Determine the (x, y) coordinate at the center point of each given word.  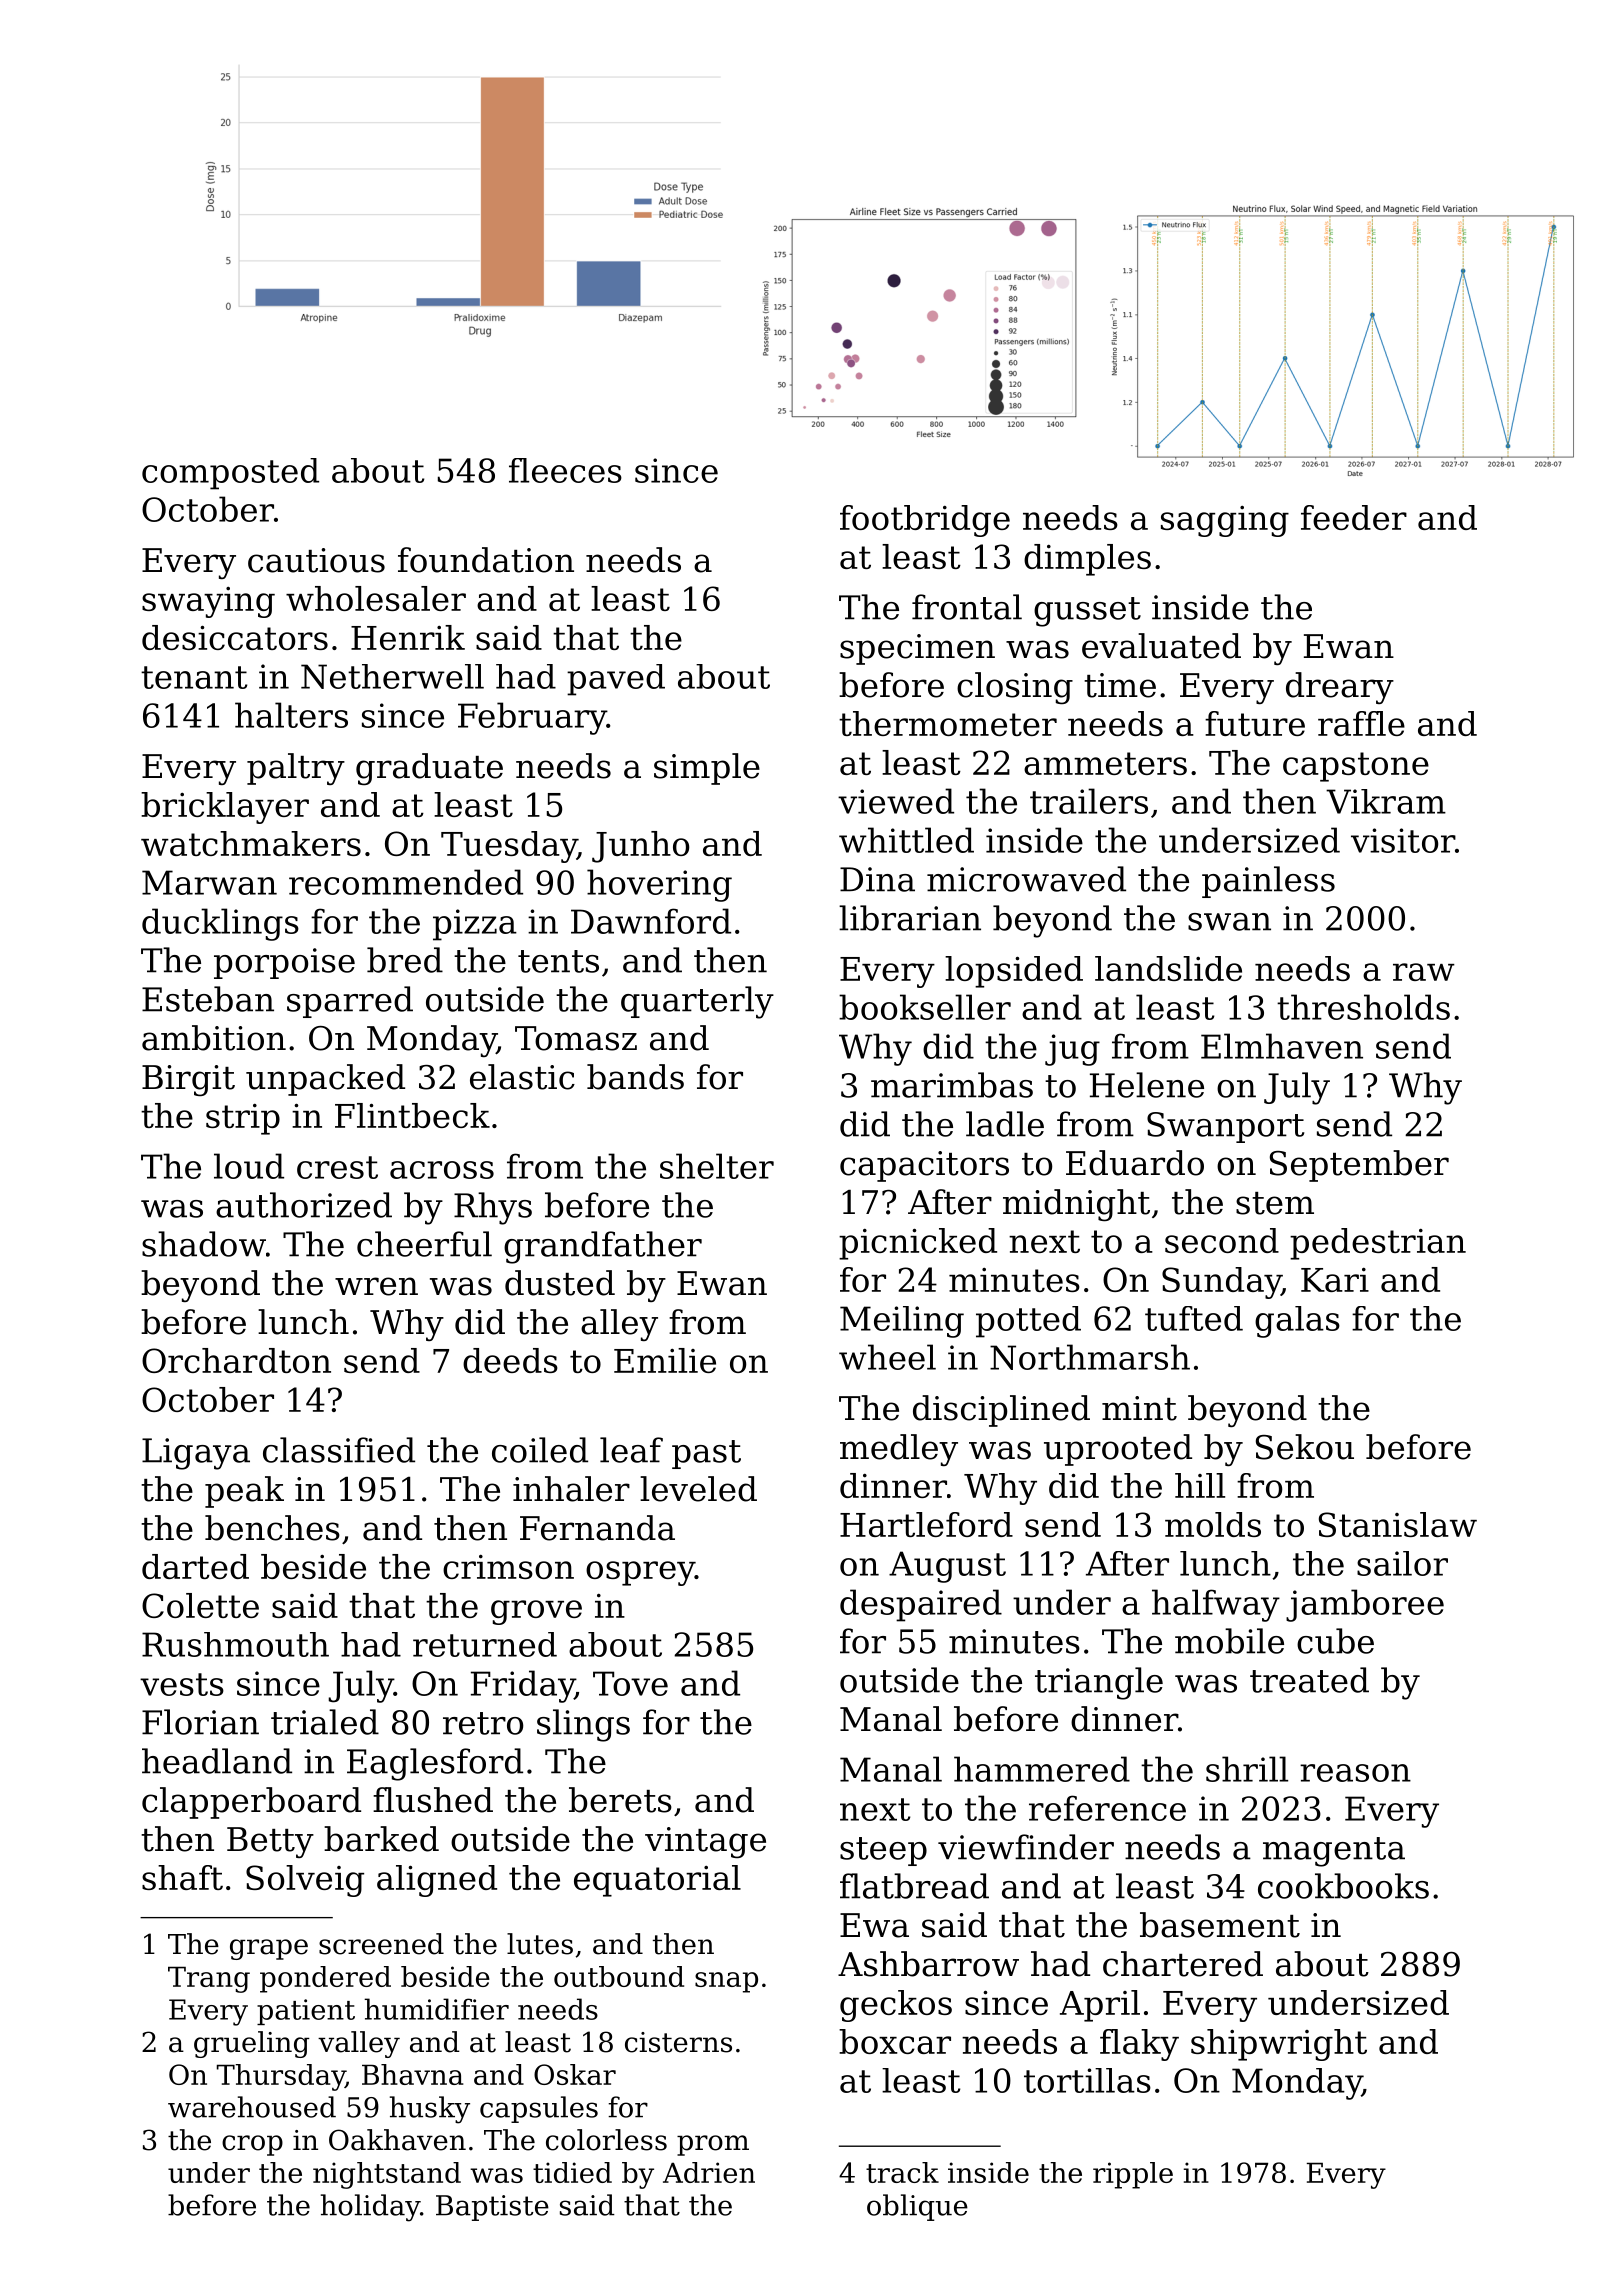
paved (616, 680)
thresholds (1363, 1007)
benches (272, 1528)
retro (483, 1723)
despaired (921, 1605)
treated (1309, 1680)
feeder (1354, 517)
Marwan (209, 882)
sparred (350, 1002)
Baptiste (492, 2208)
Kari (1335, 1280)
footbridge (925, 521)
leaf (631, 1450)
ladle (1005, 1124)
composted (230, 474)
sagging (1225, 521)
